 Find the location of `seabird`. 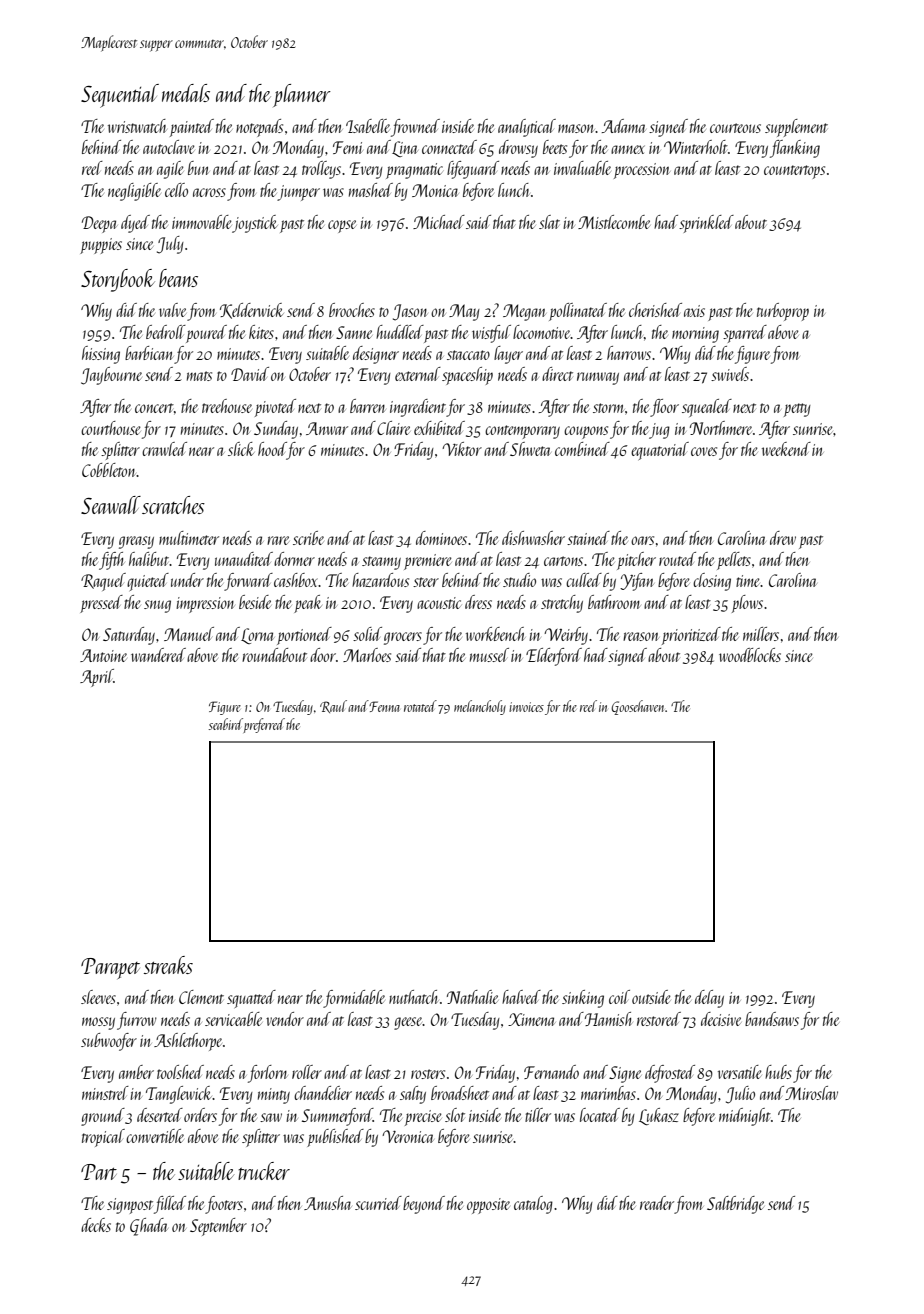

seabird is located at coordinates (226, 724).
